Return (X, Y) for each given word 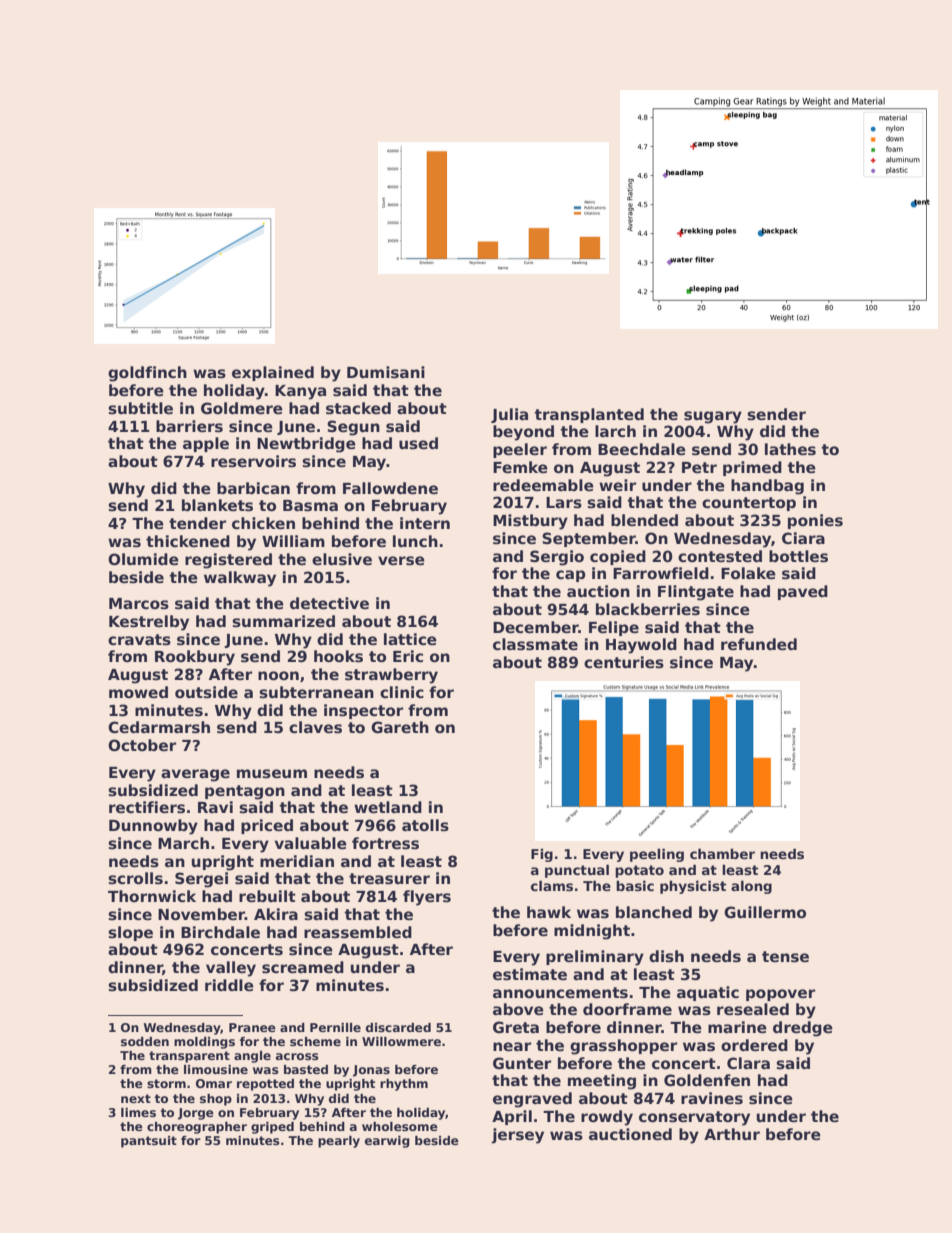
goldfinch (147, 374)
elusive (342, 559)
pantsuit (149, 1142)
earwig (387, 1142)
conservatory (694, 1118)
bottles (798, 556)
